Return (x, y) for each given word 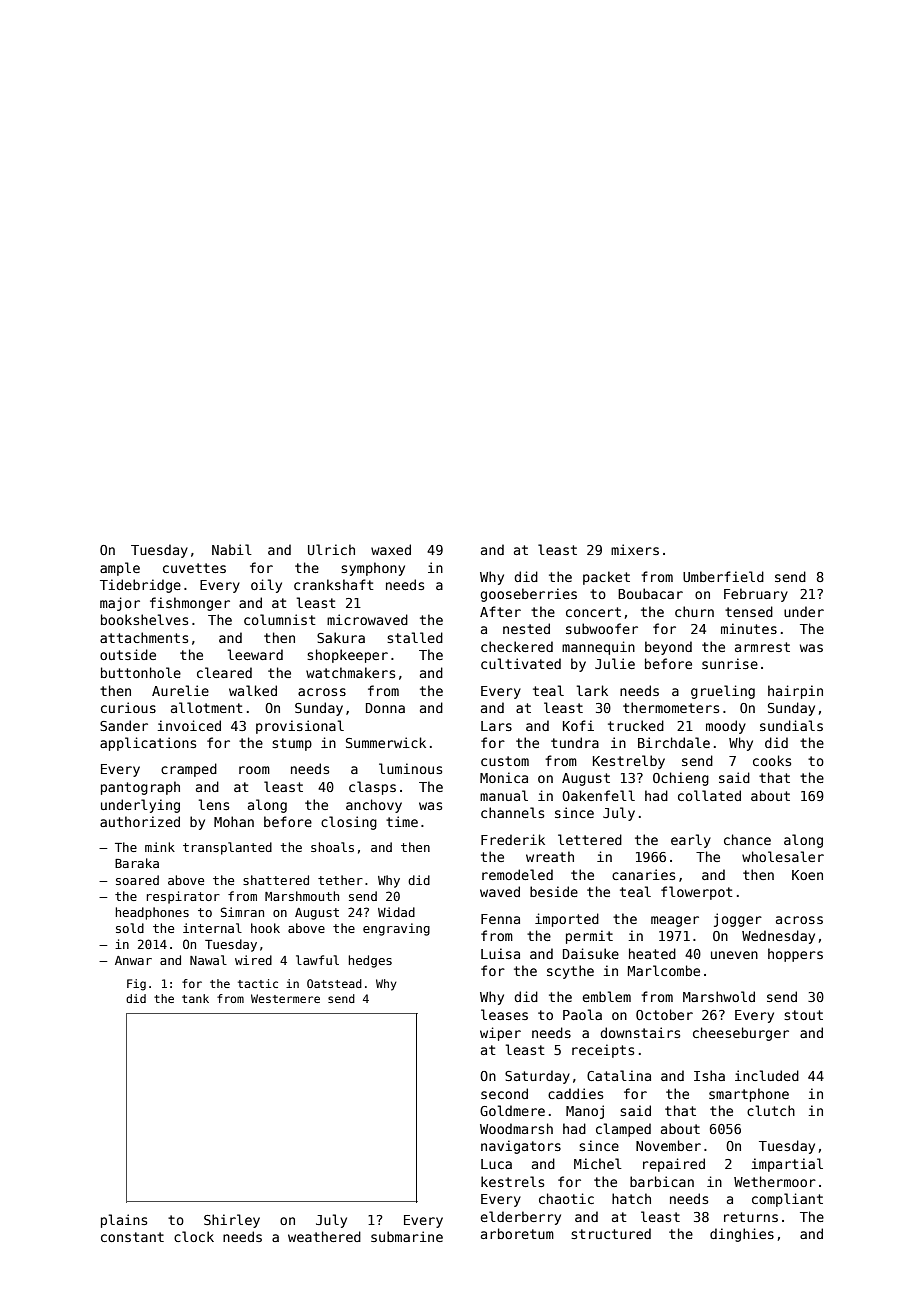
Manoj (585, 1112)
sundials (791, 725)
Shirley (232, 1221)
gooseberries (528, 595)
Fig (136, 985)
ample (120, 569)
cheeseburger (741, 1034)
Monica (504, 777)
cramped (189, 770)
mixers (635, 549)
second (504, 1093)
